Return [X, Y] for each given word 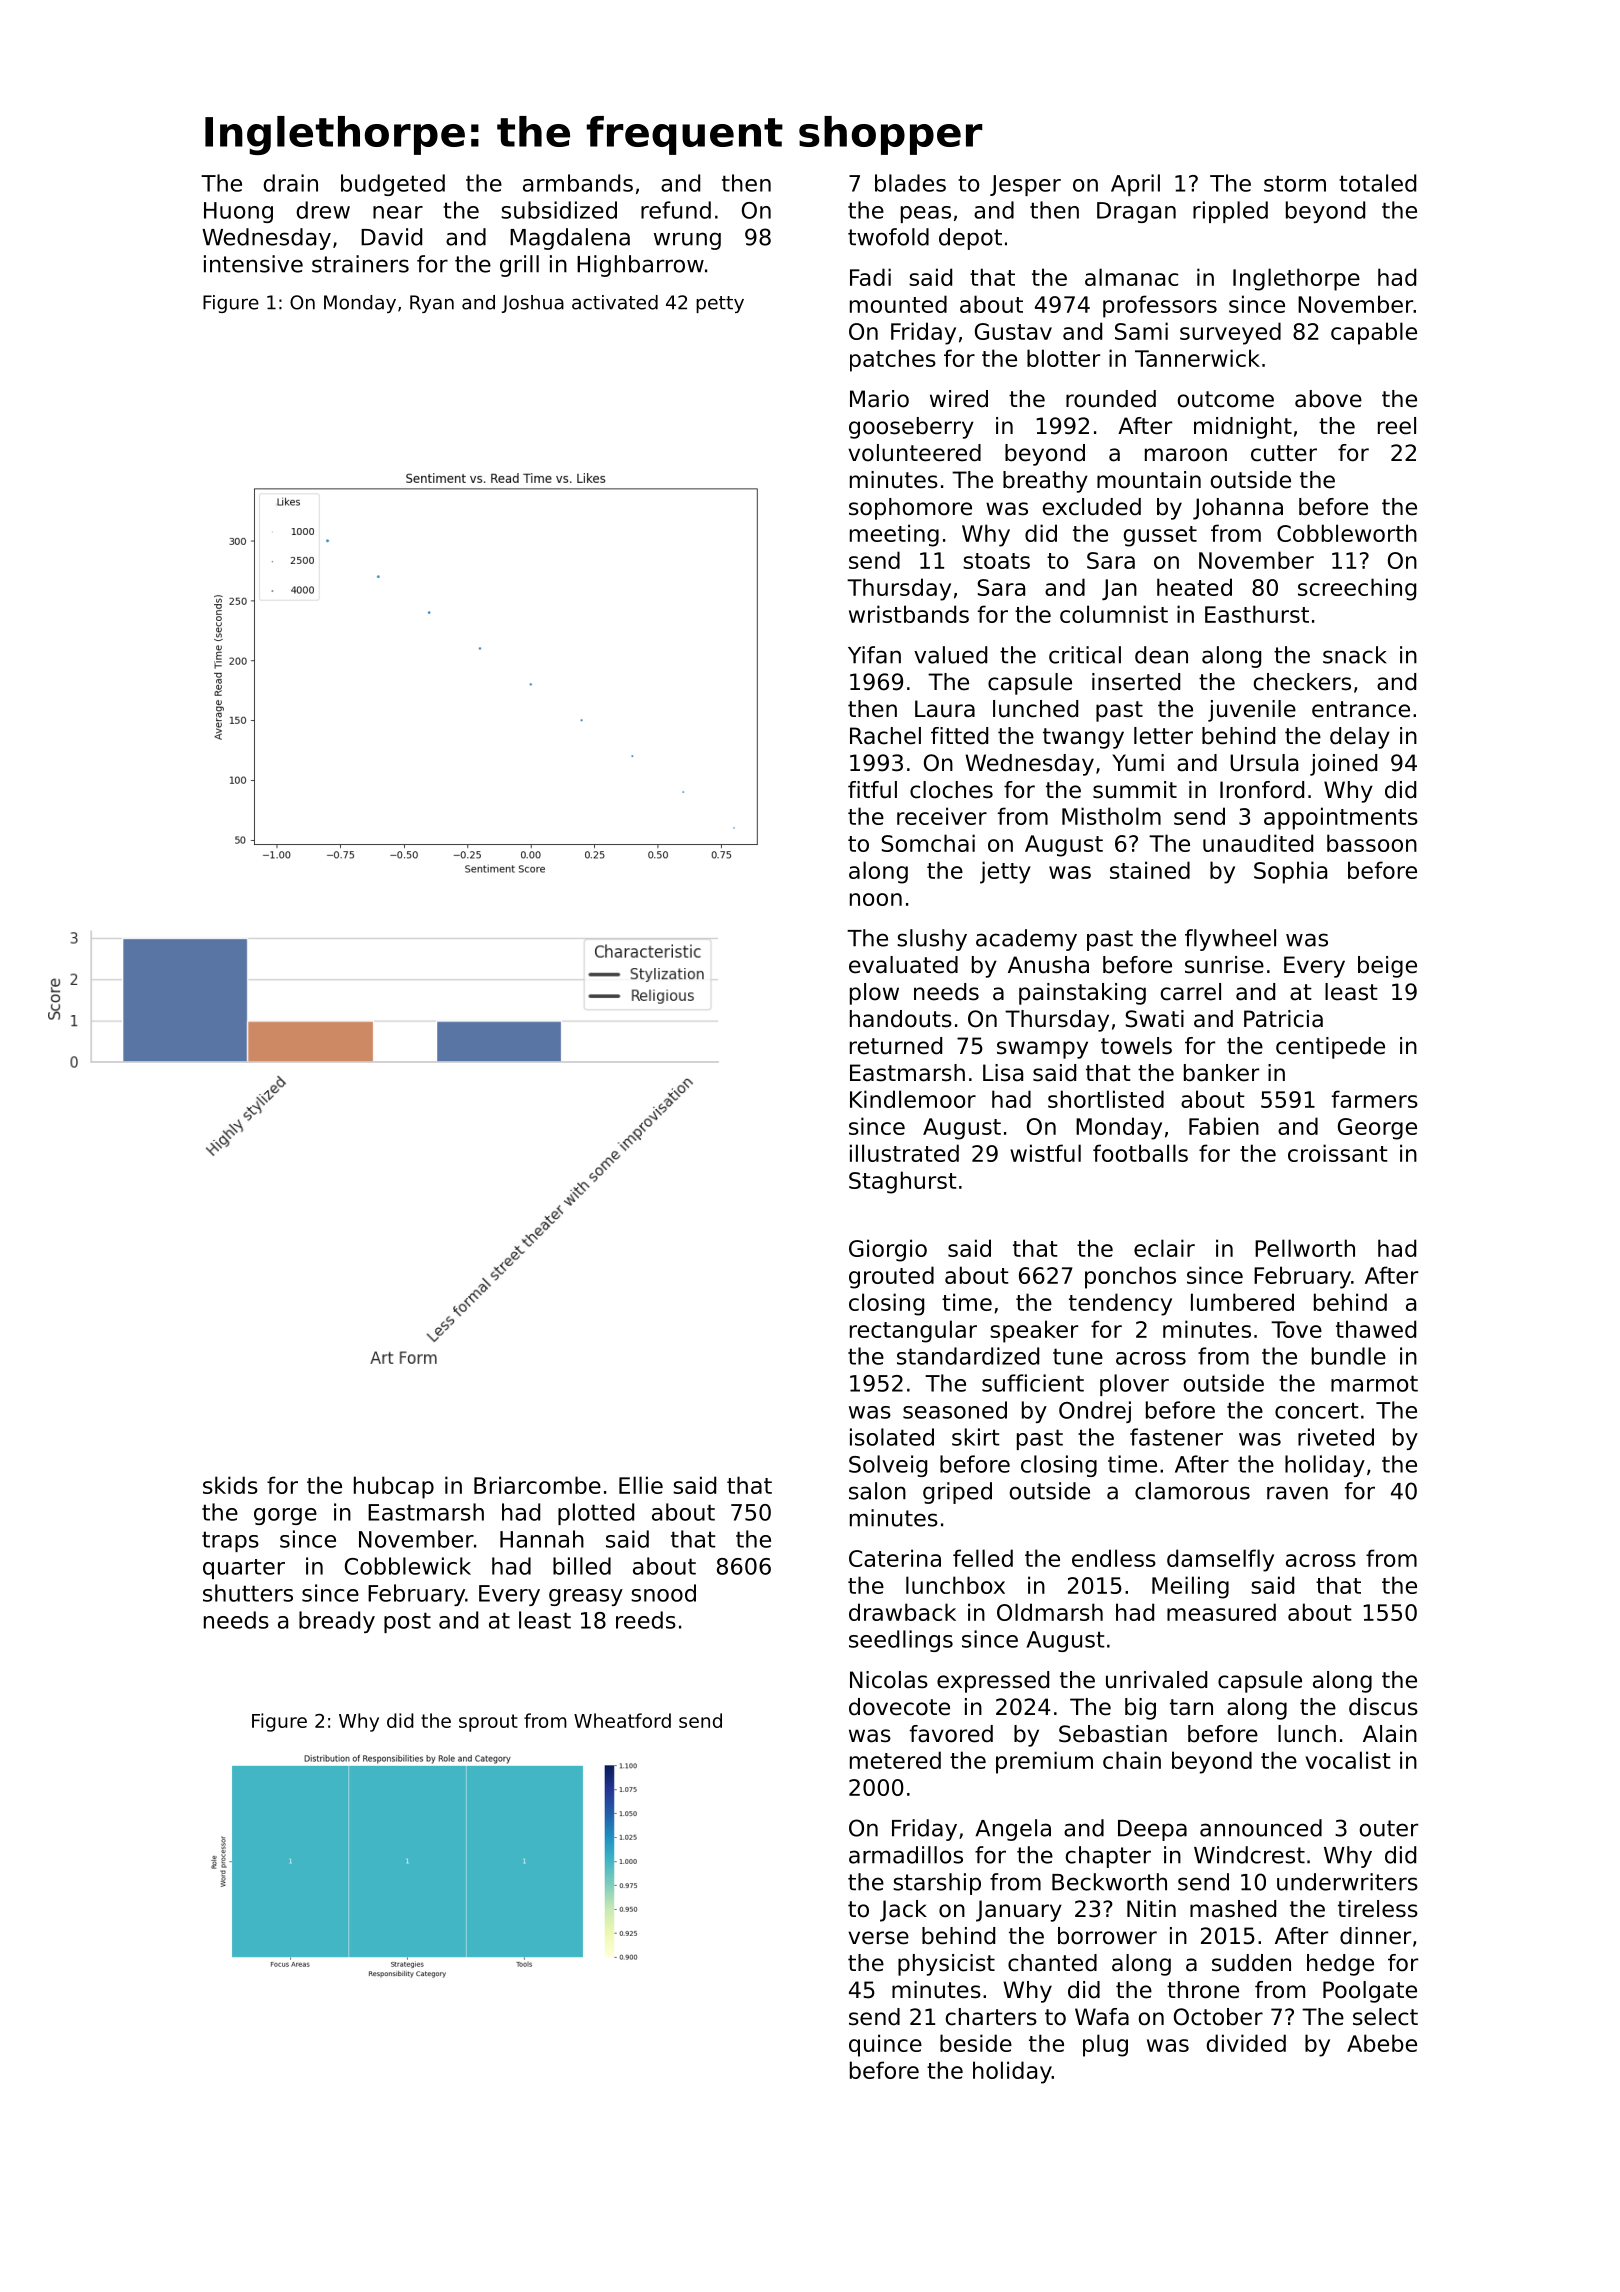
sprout [488, 1723]
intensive [253, 264]
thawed [1376, 1329]
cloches [951, 790]
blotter [1063, 358]
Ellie [641, 1485]
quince [885, 2045]
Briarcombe [537, 1485]
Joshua [533, 304]
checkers [1302, 682]
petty [720, 304]
